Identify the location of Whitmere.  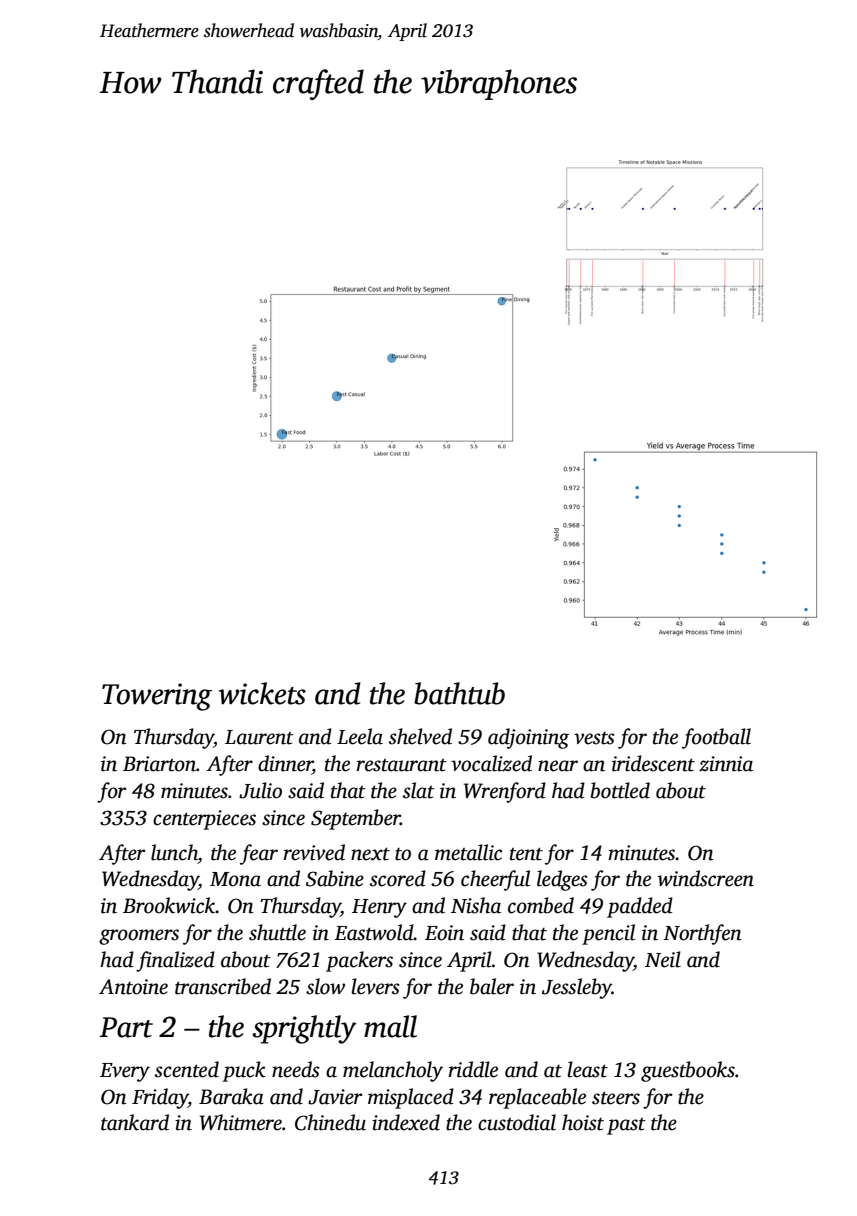
(241, 1122).
